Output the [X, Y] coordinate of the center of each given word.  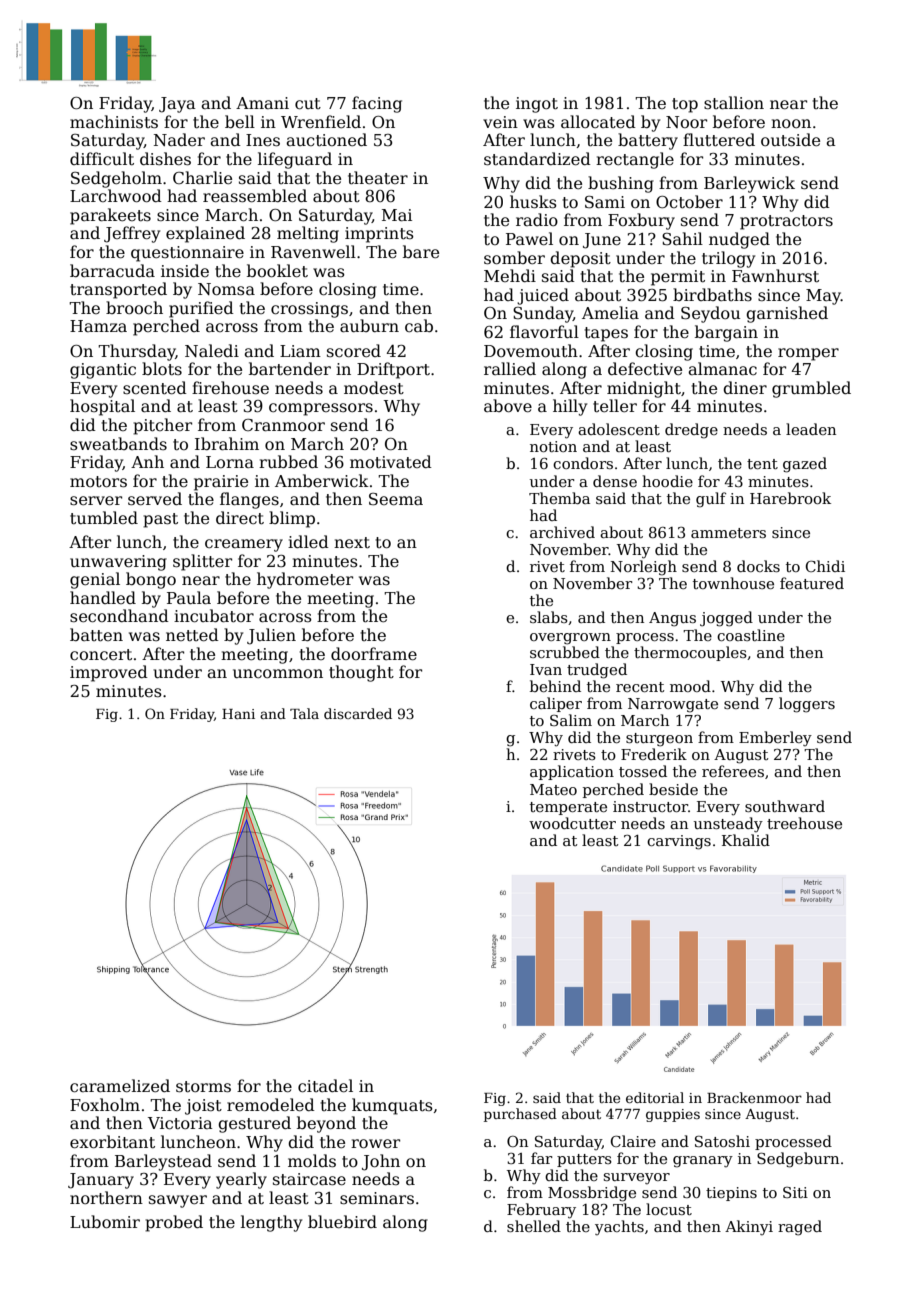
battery [648, 141]
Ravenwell [313, 252]
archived [562, 532]
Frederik [654, 754]
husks [533, 202]
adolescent [619, 429]
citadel [325, 1086]
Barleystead [163, 1162]
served [155, 499]
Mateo [553, 789]
